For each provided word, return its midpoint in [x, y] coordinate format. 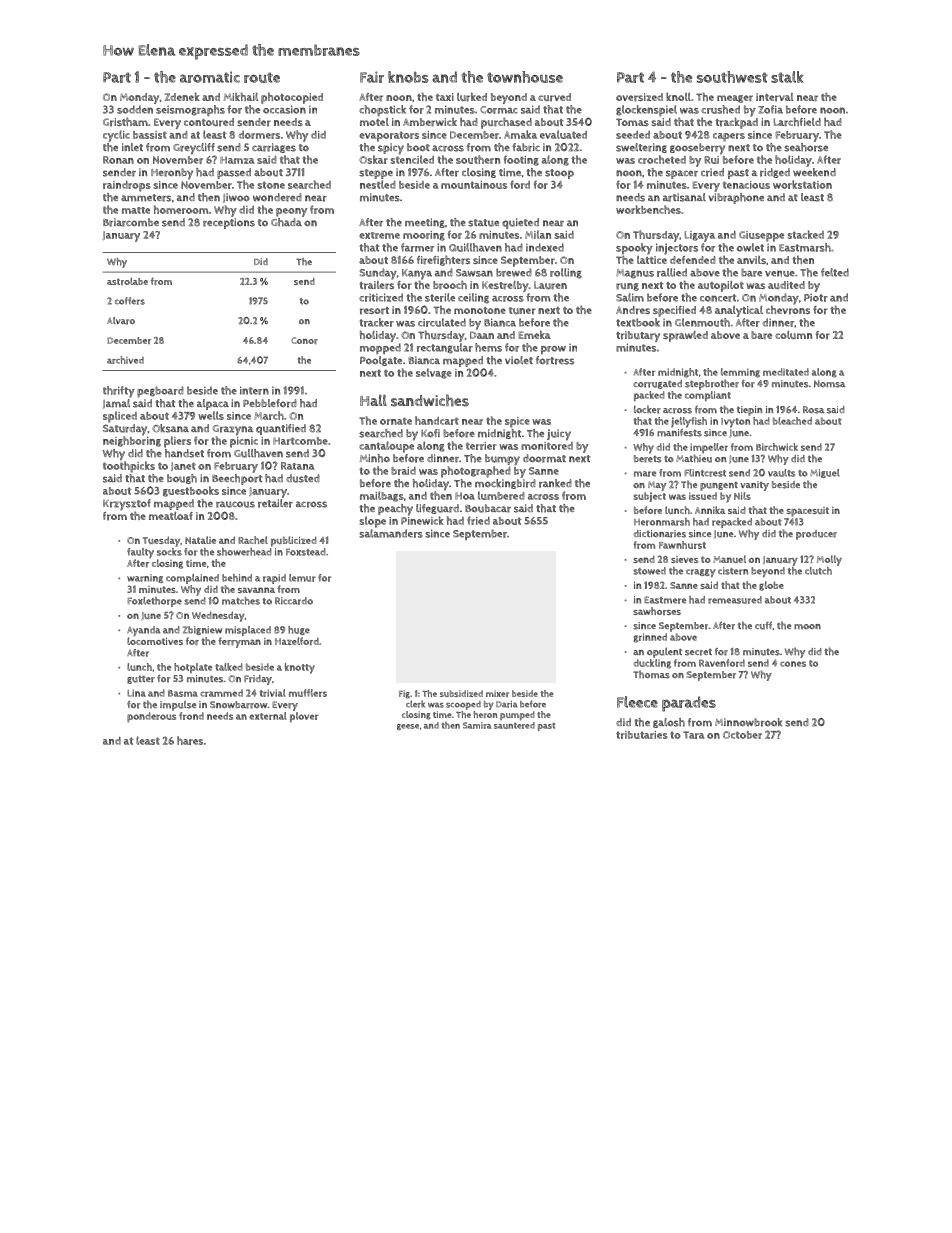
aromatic [210, 77]
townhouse [525, 77]
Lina [136, 693]
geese [408, 727]
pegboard [160, 392]
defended [693, 260]
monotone [480, 310]
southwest [732, 77]
